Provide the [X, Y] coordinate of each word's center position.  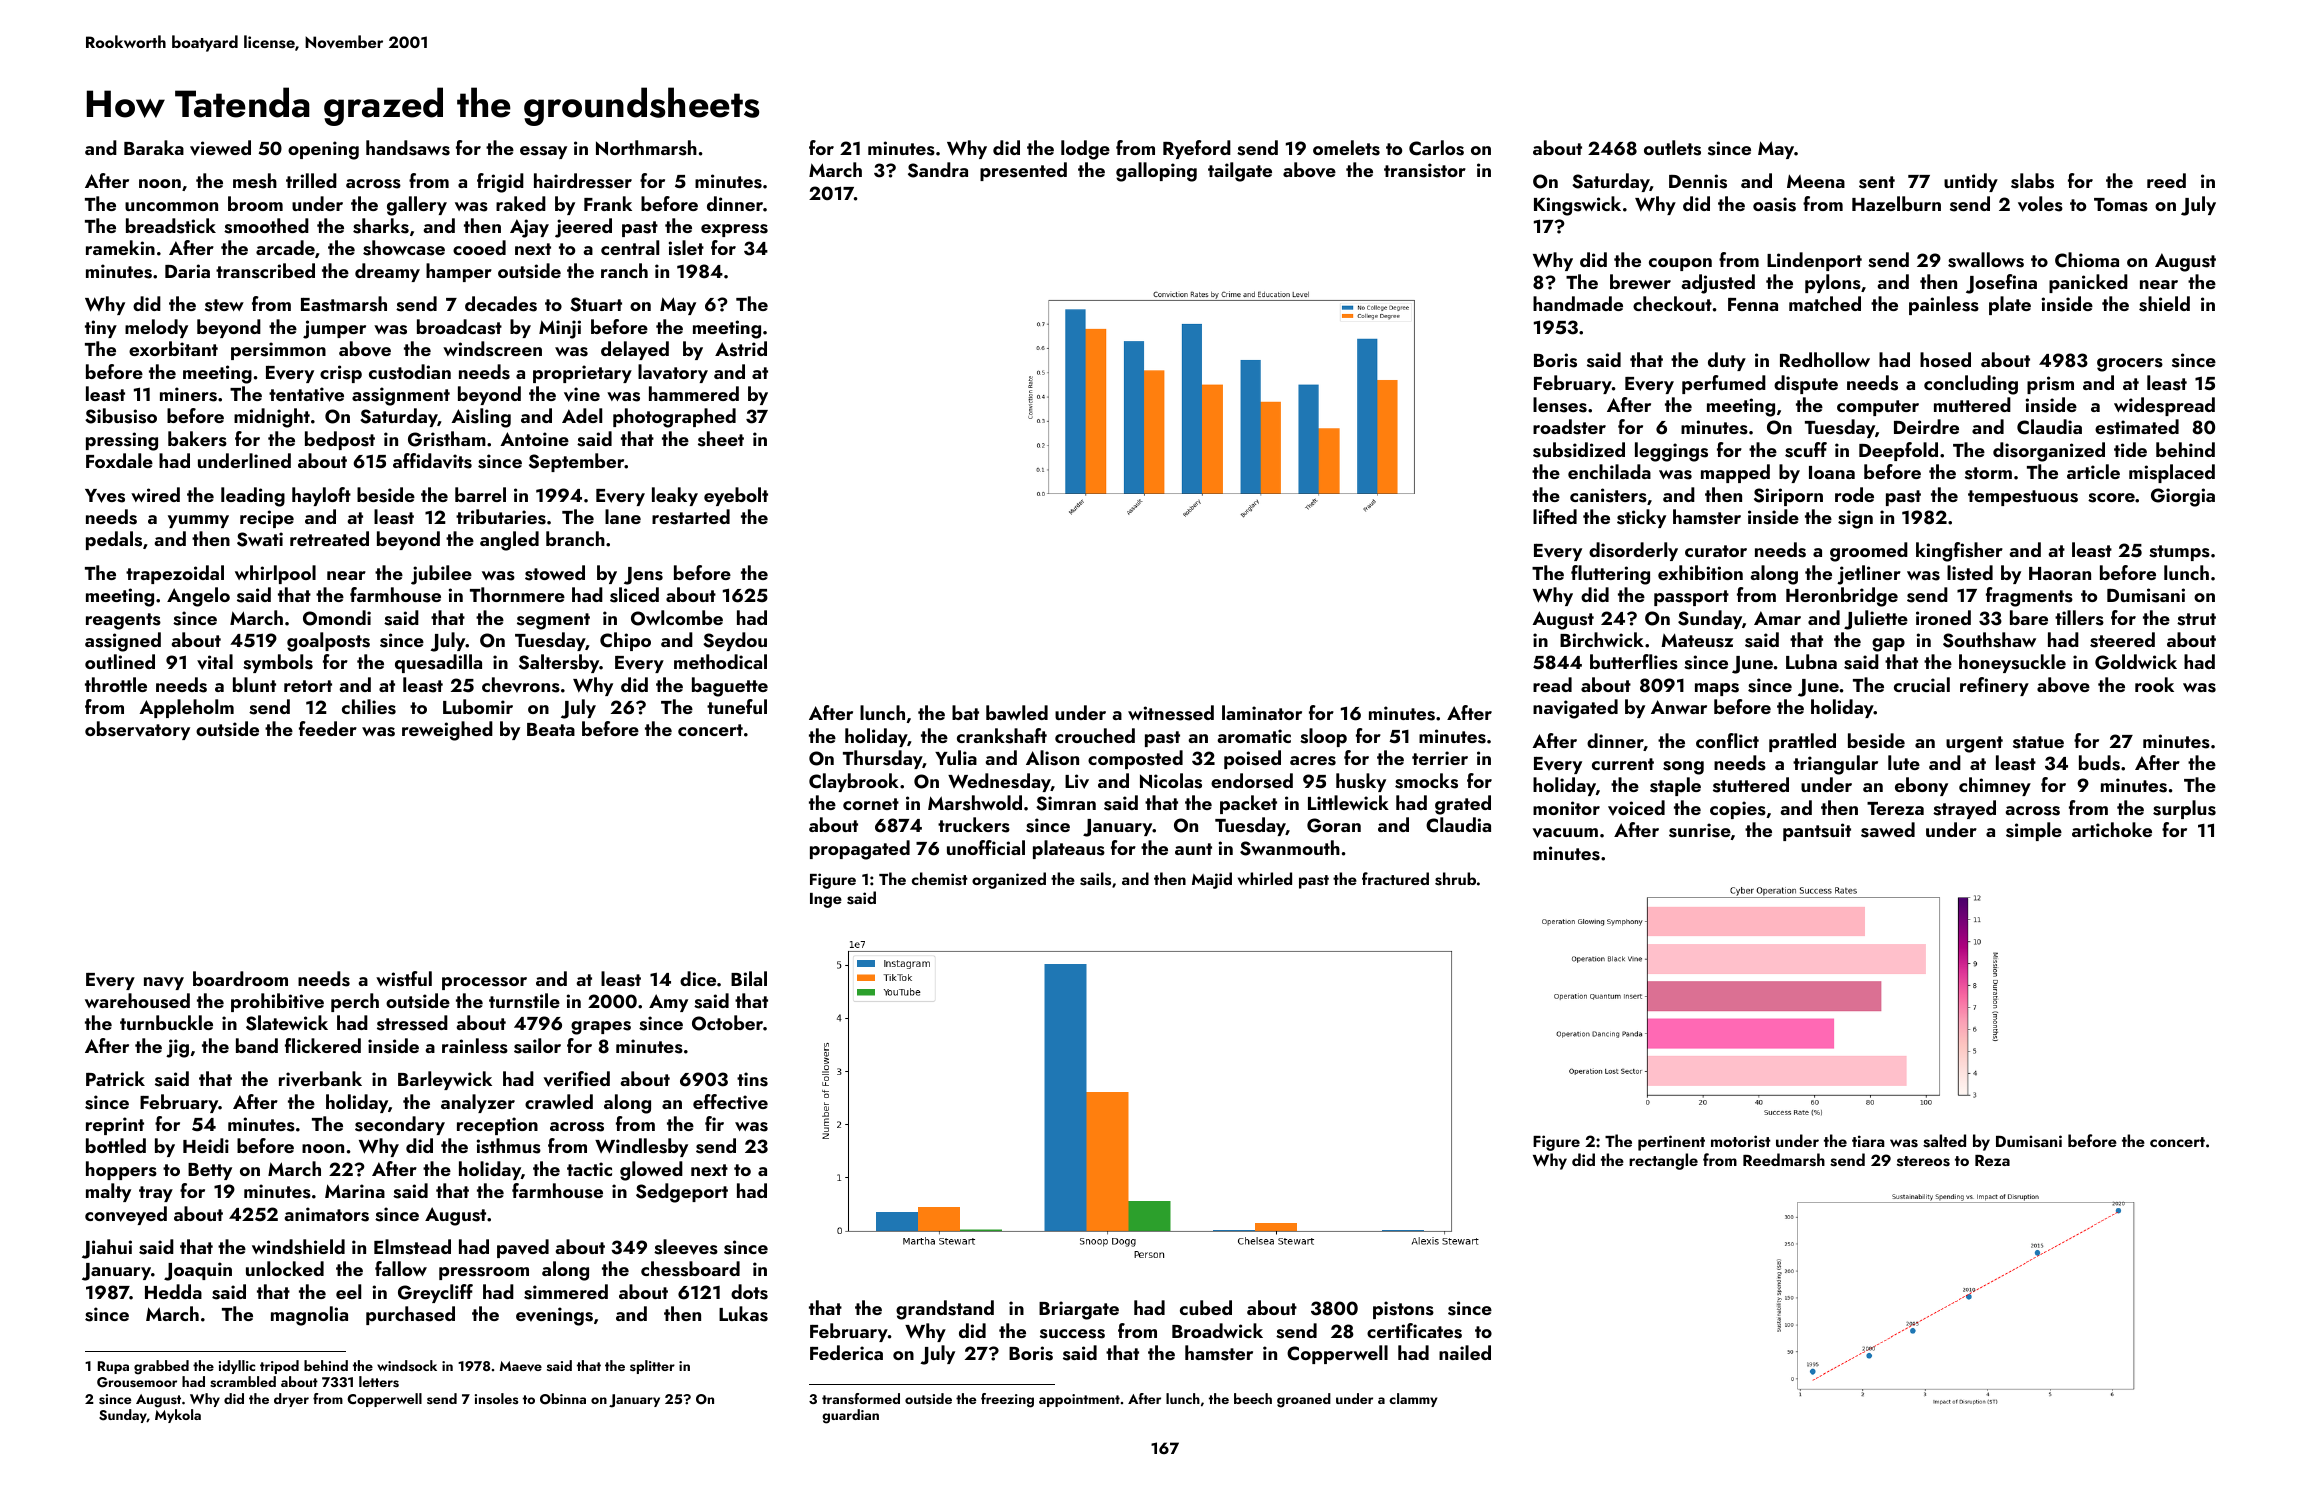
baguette [730, 687]
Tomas [2121, 205]
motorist [1741, 1141]
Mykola [178, 1416]
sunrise [1700, 830]
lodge [1085, 150]
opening [323, 150]
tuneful [737, 706]
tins [752, 1079]
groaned [1304, 1400]
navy [164, 983]
